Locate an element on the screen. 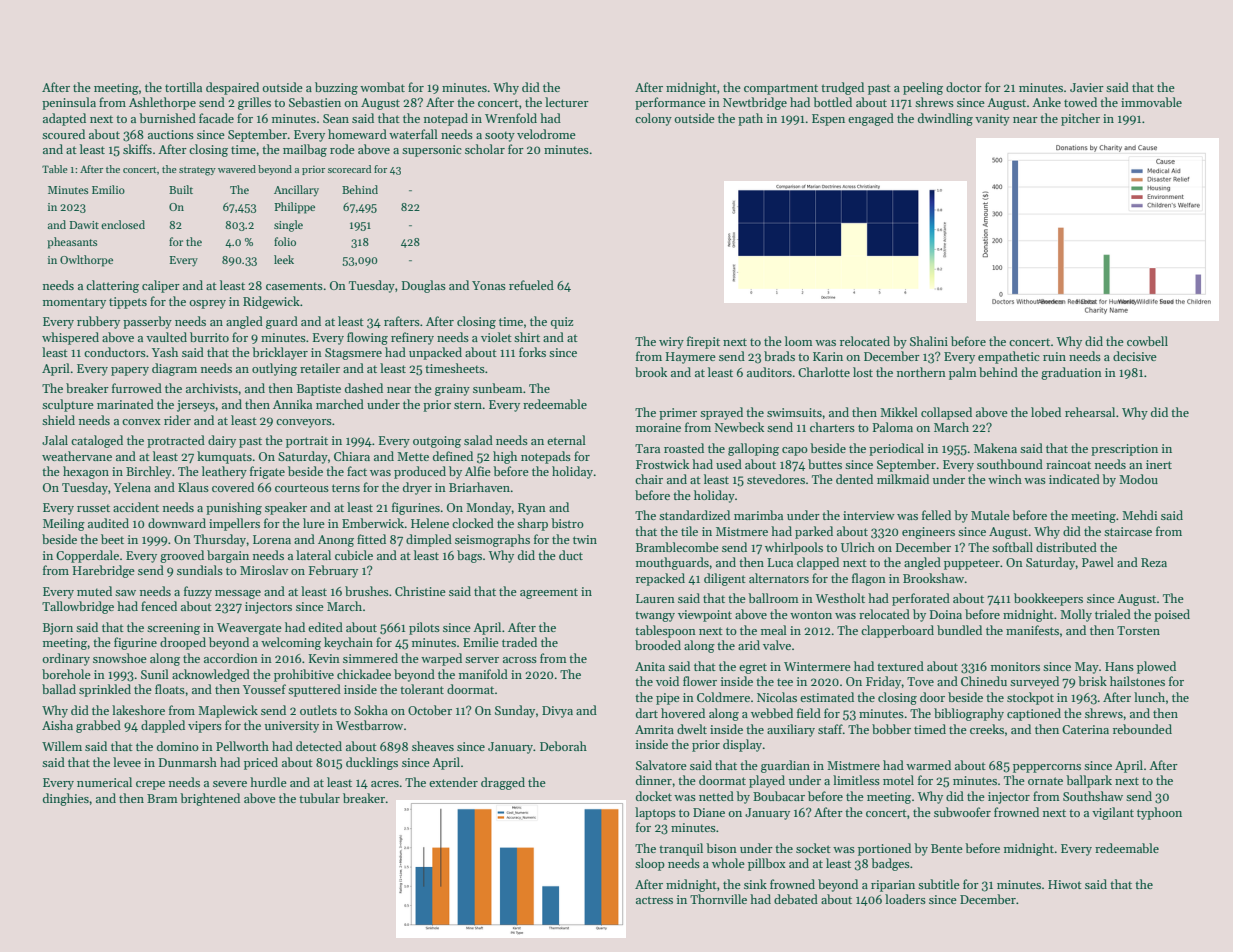 This screenshot has height=952, width=1233. Salvatore is located at coordinates (661, 765).
